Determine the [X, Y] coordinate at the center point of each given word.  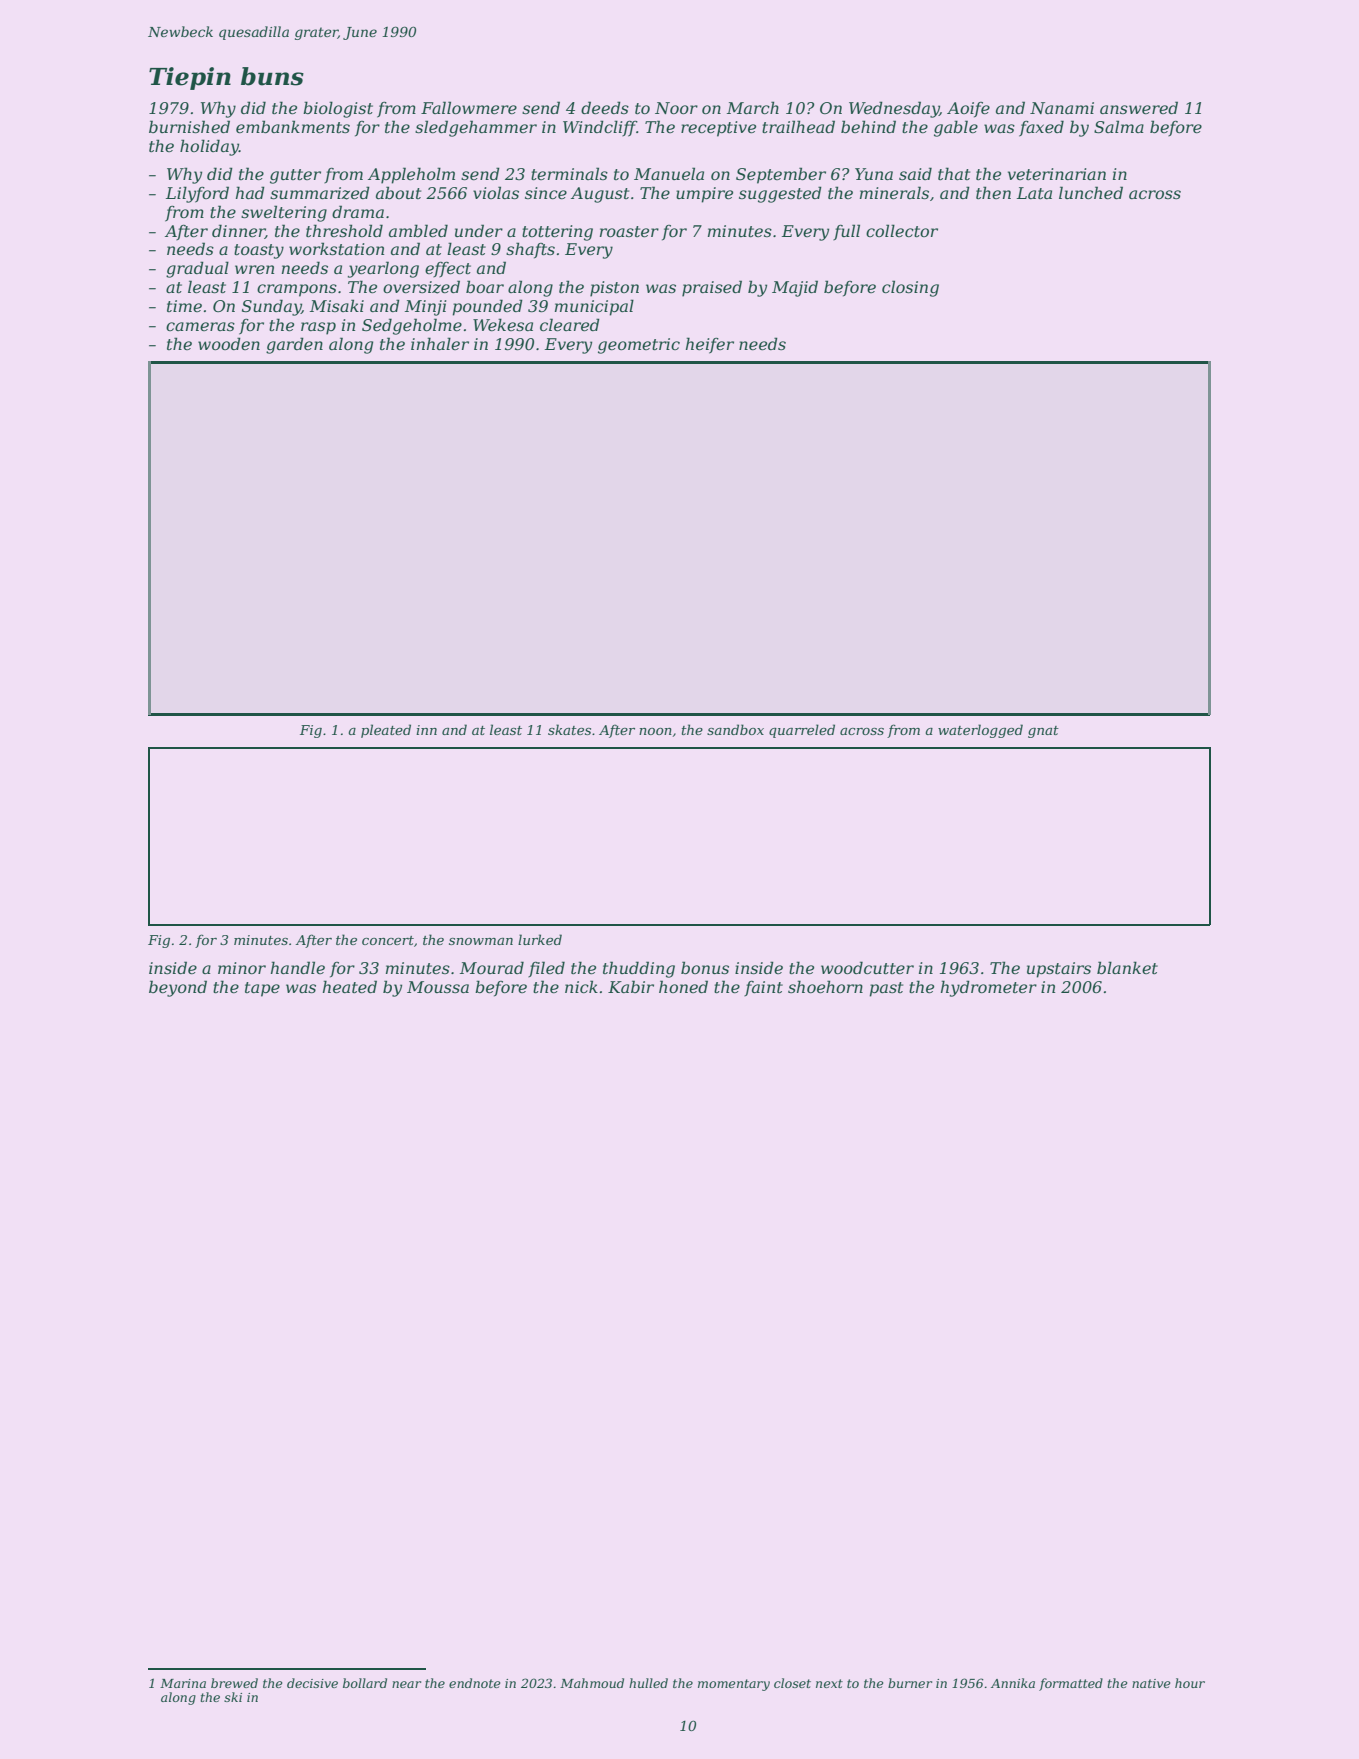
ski [233, 1697]
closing [910, 288]
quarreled [802, 731]
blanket [1127, 967]
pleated [386, 731]
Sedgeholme [412, 326]
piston [614, 289]
